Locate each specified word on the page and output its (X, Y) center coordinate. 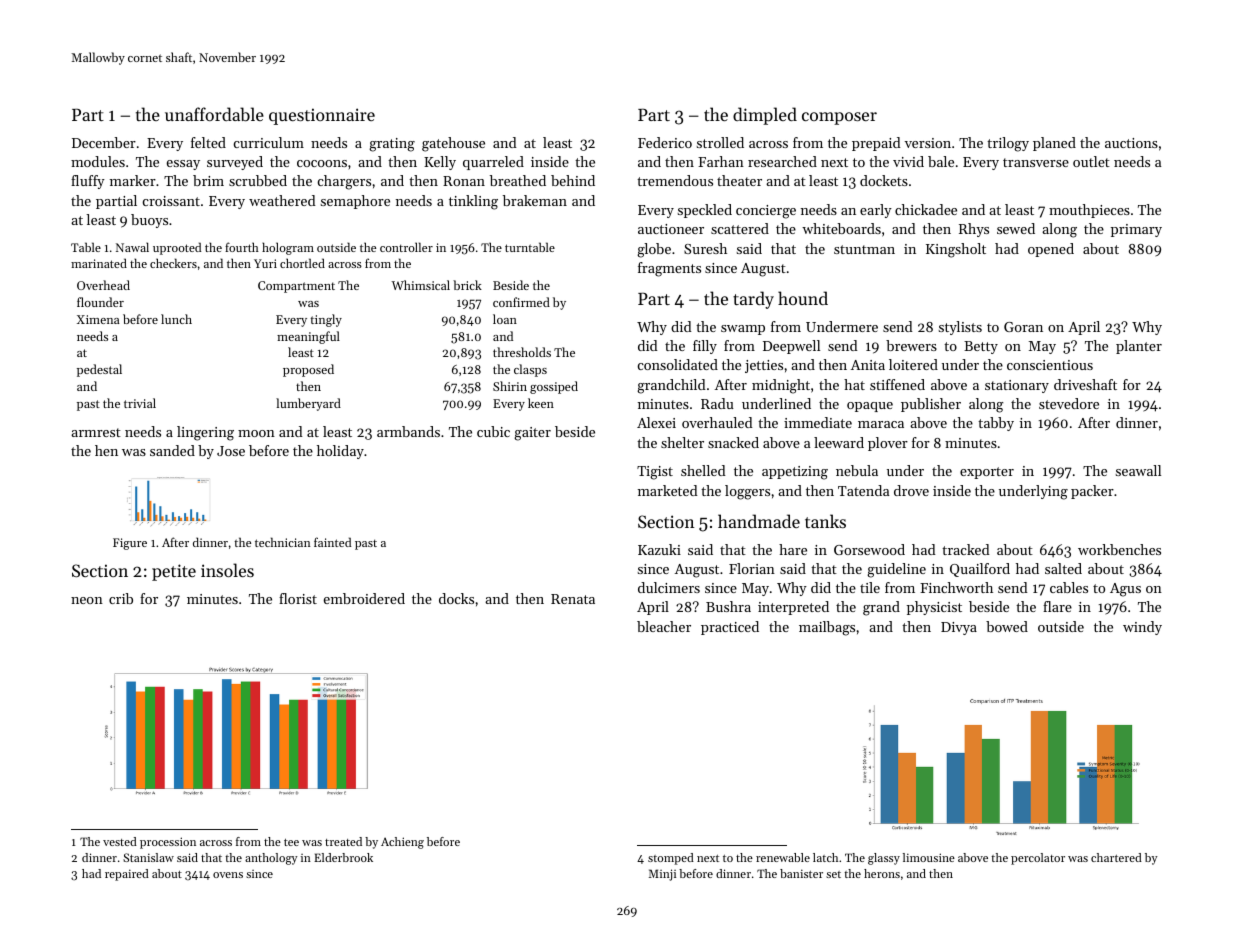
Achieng (402, 843)
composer (839, 118)
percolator (1038, 859)
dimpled (765, 116)
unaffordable (214, 114)
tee (291, 842)
